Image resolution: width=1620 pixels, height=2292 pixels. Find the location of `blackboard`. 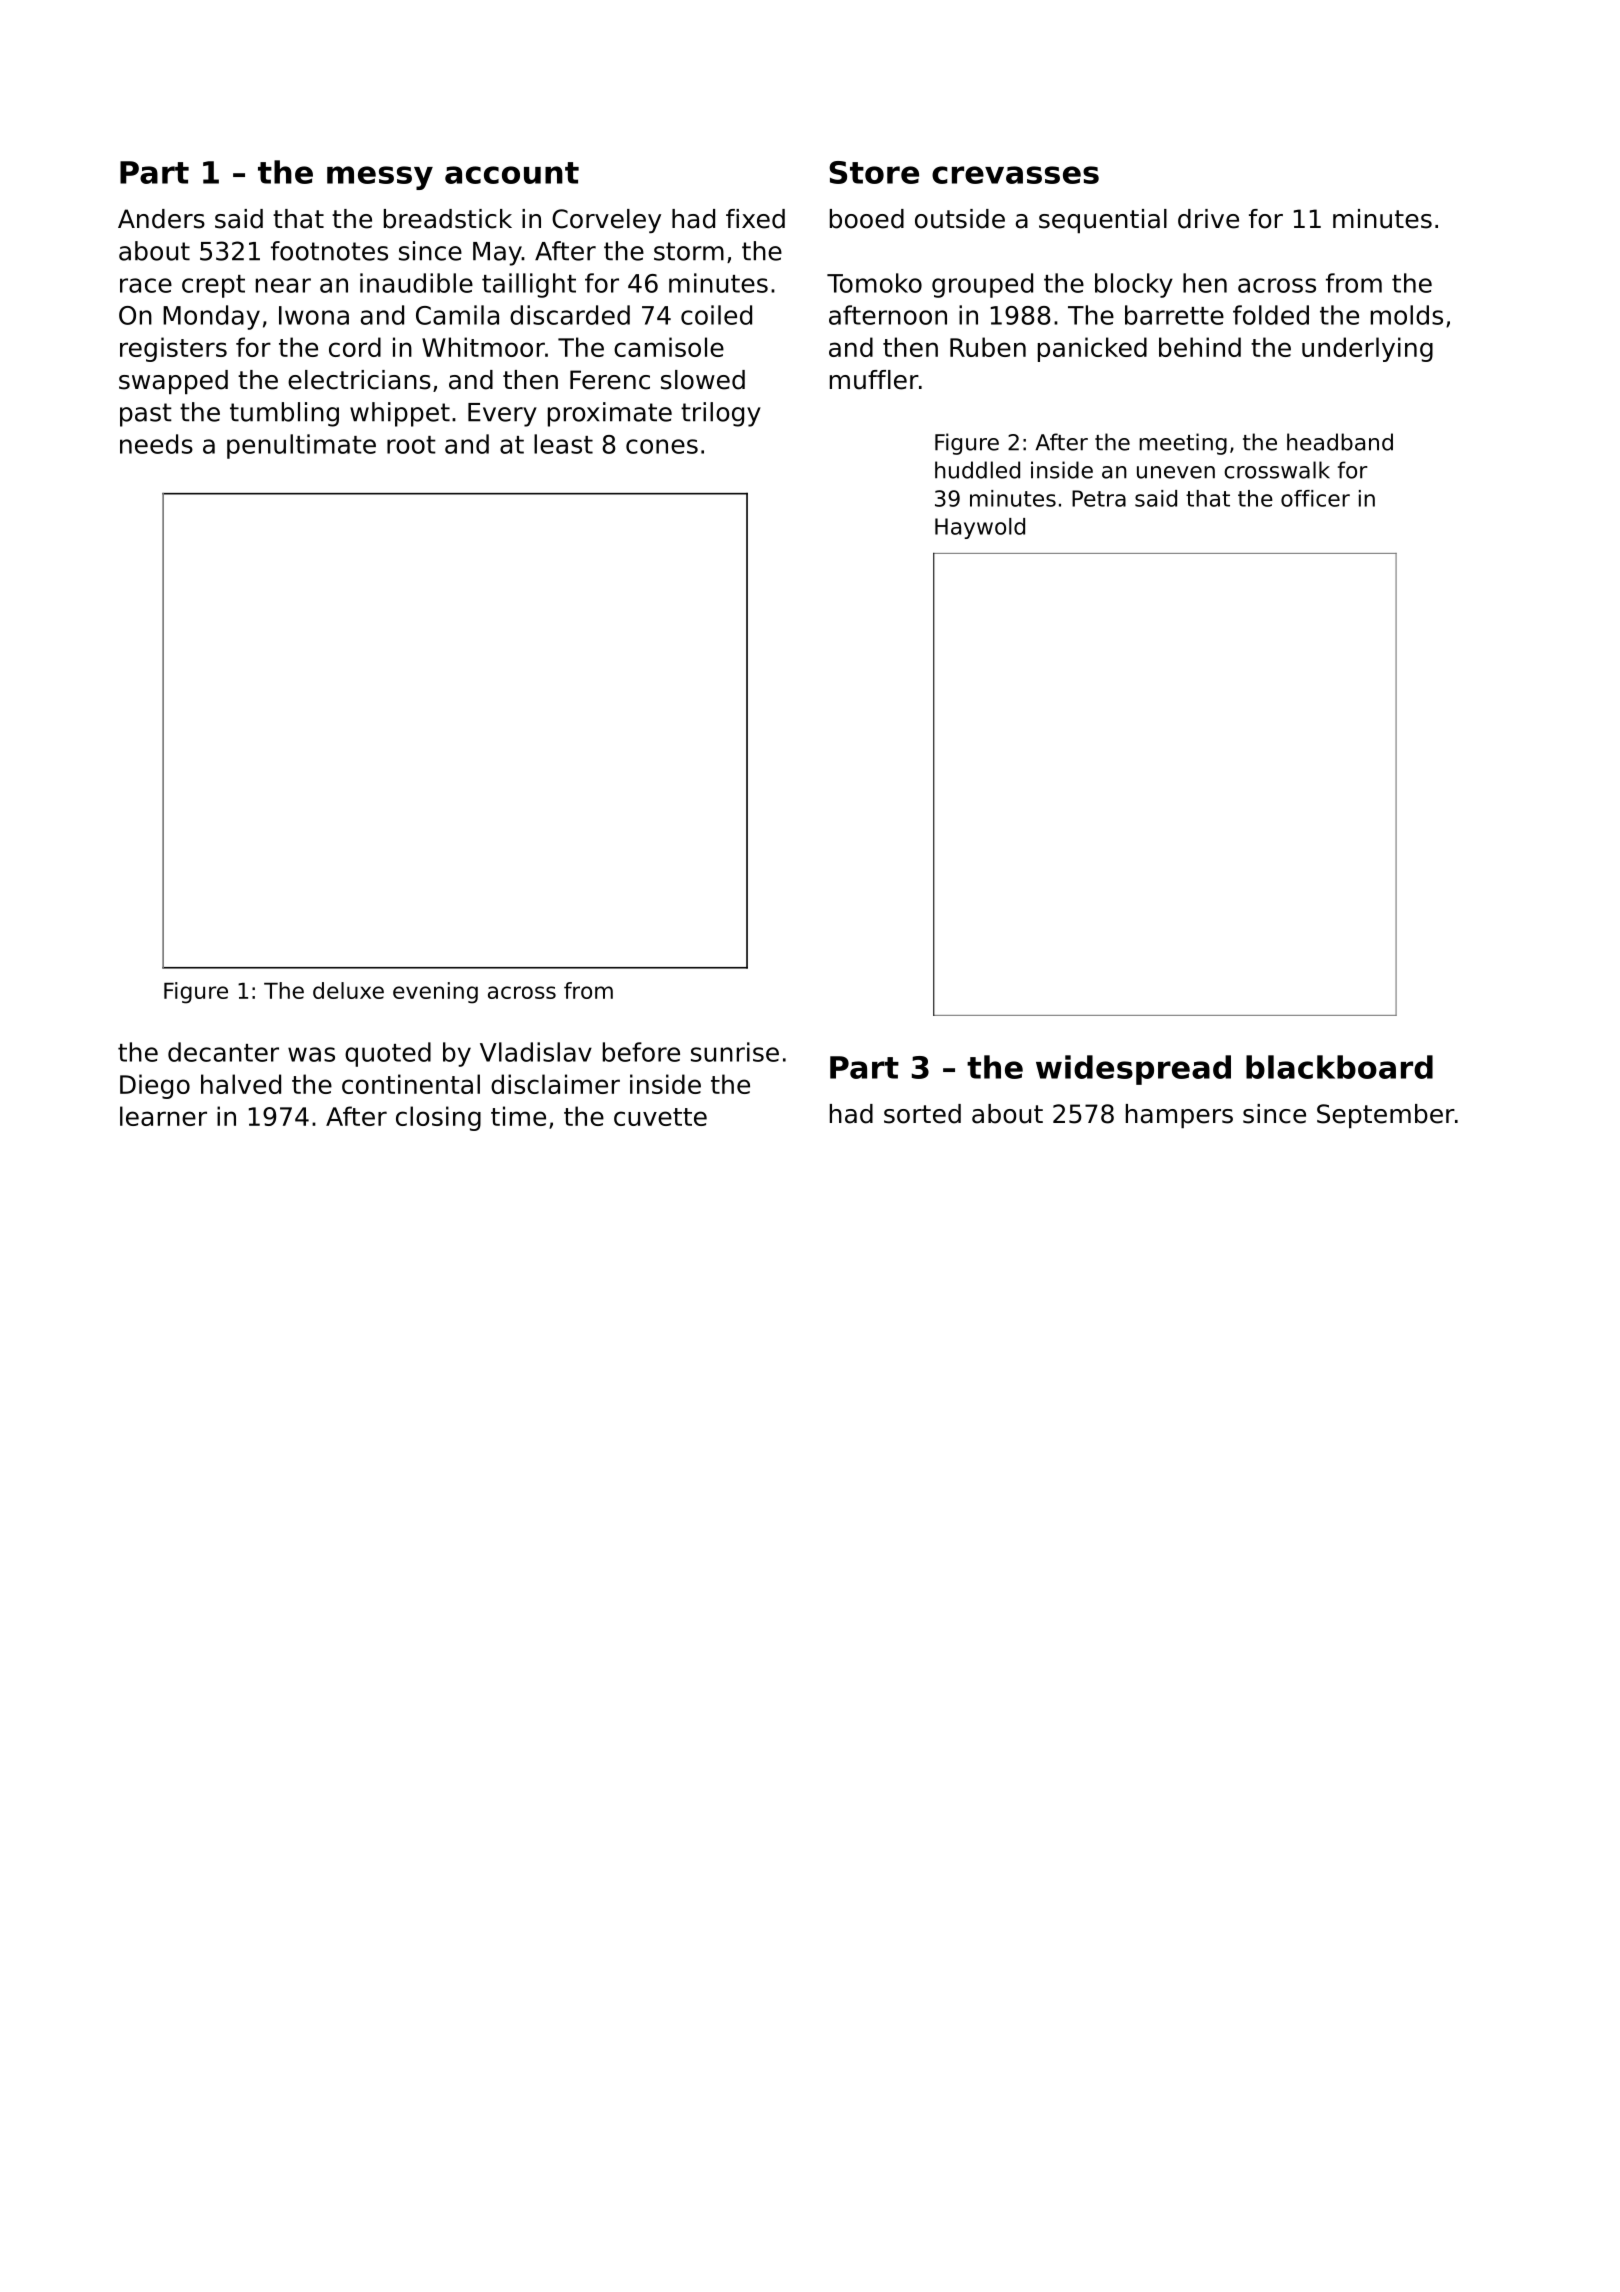

blackboard is located at coordinates (1339, 1067).
